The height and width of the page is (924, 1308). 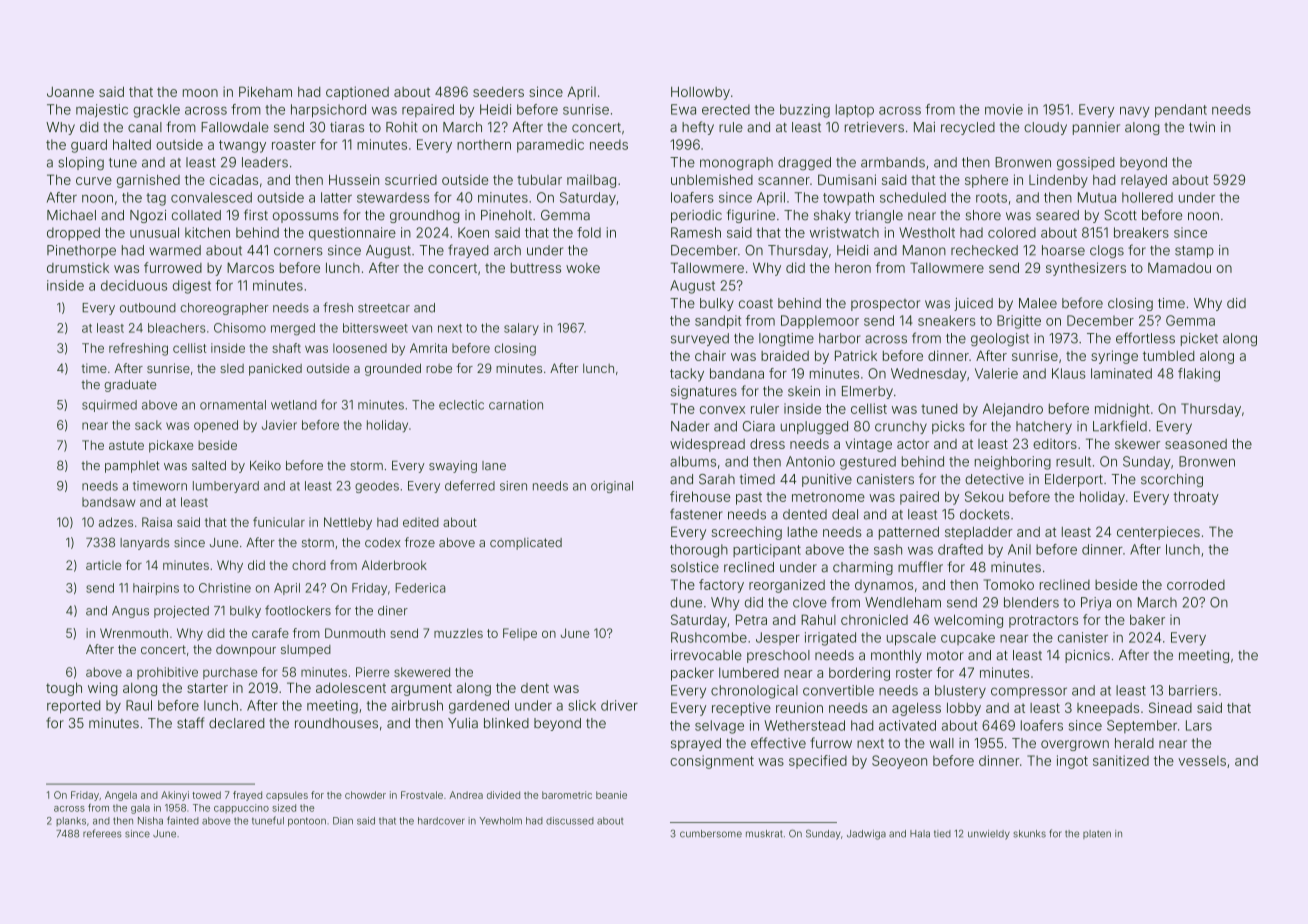 What do you see at coordinates (751, 216) in the page?
I see `figurine` at bounding box center [751, 216].
